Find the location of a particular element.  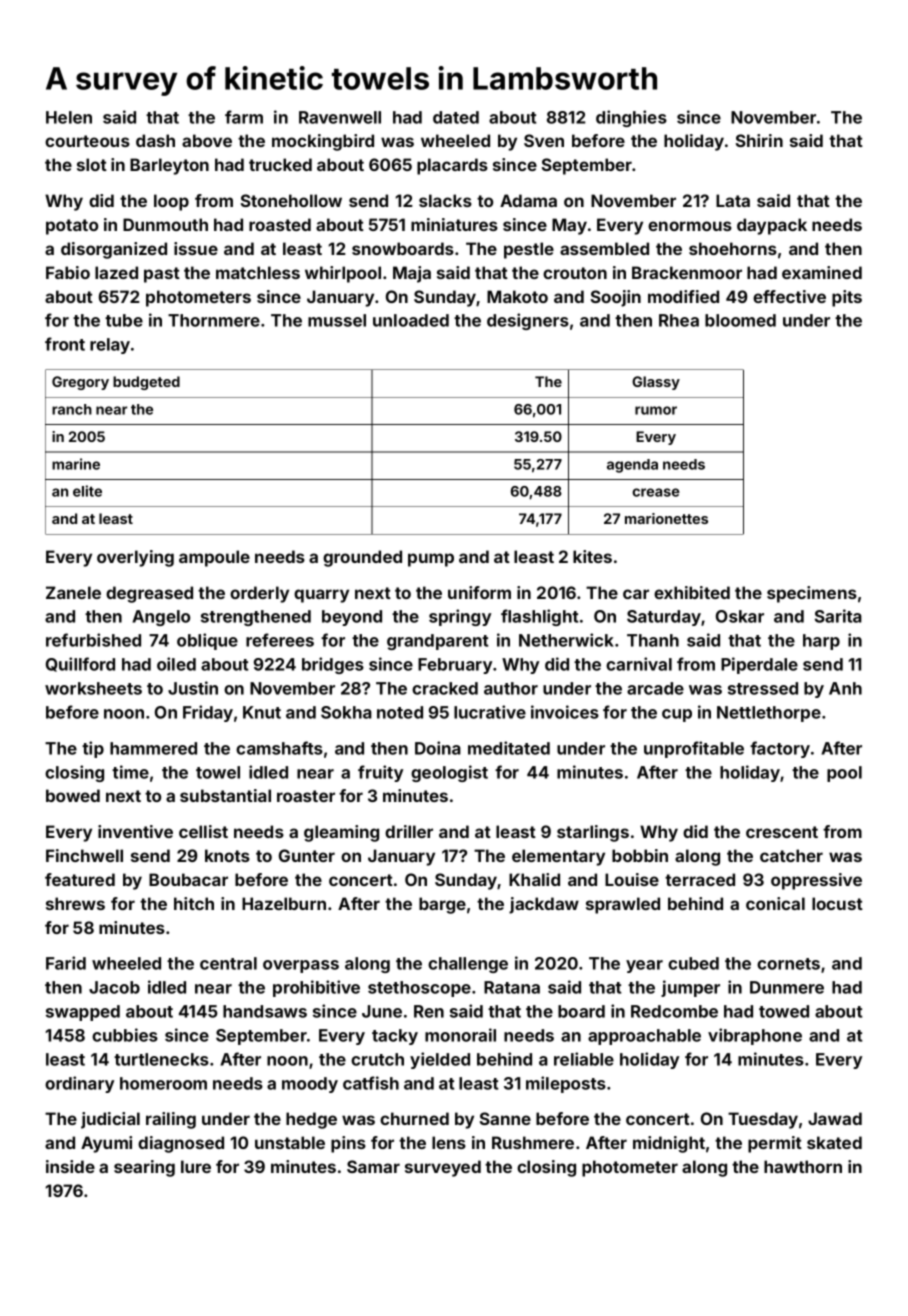

roasted is located at coordinates (280, 224).
